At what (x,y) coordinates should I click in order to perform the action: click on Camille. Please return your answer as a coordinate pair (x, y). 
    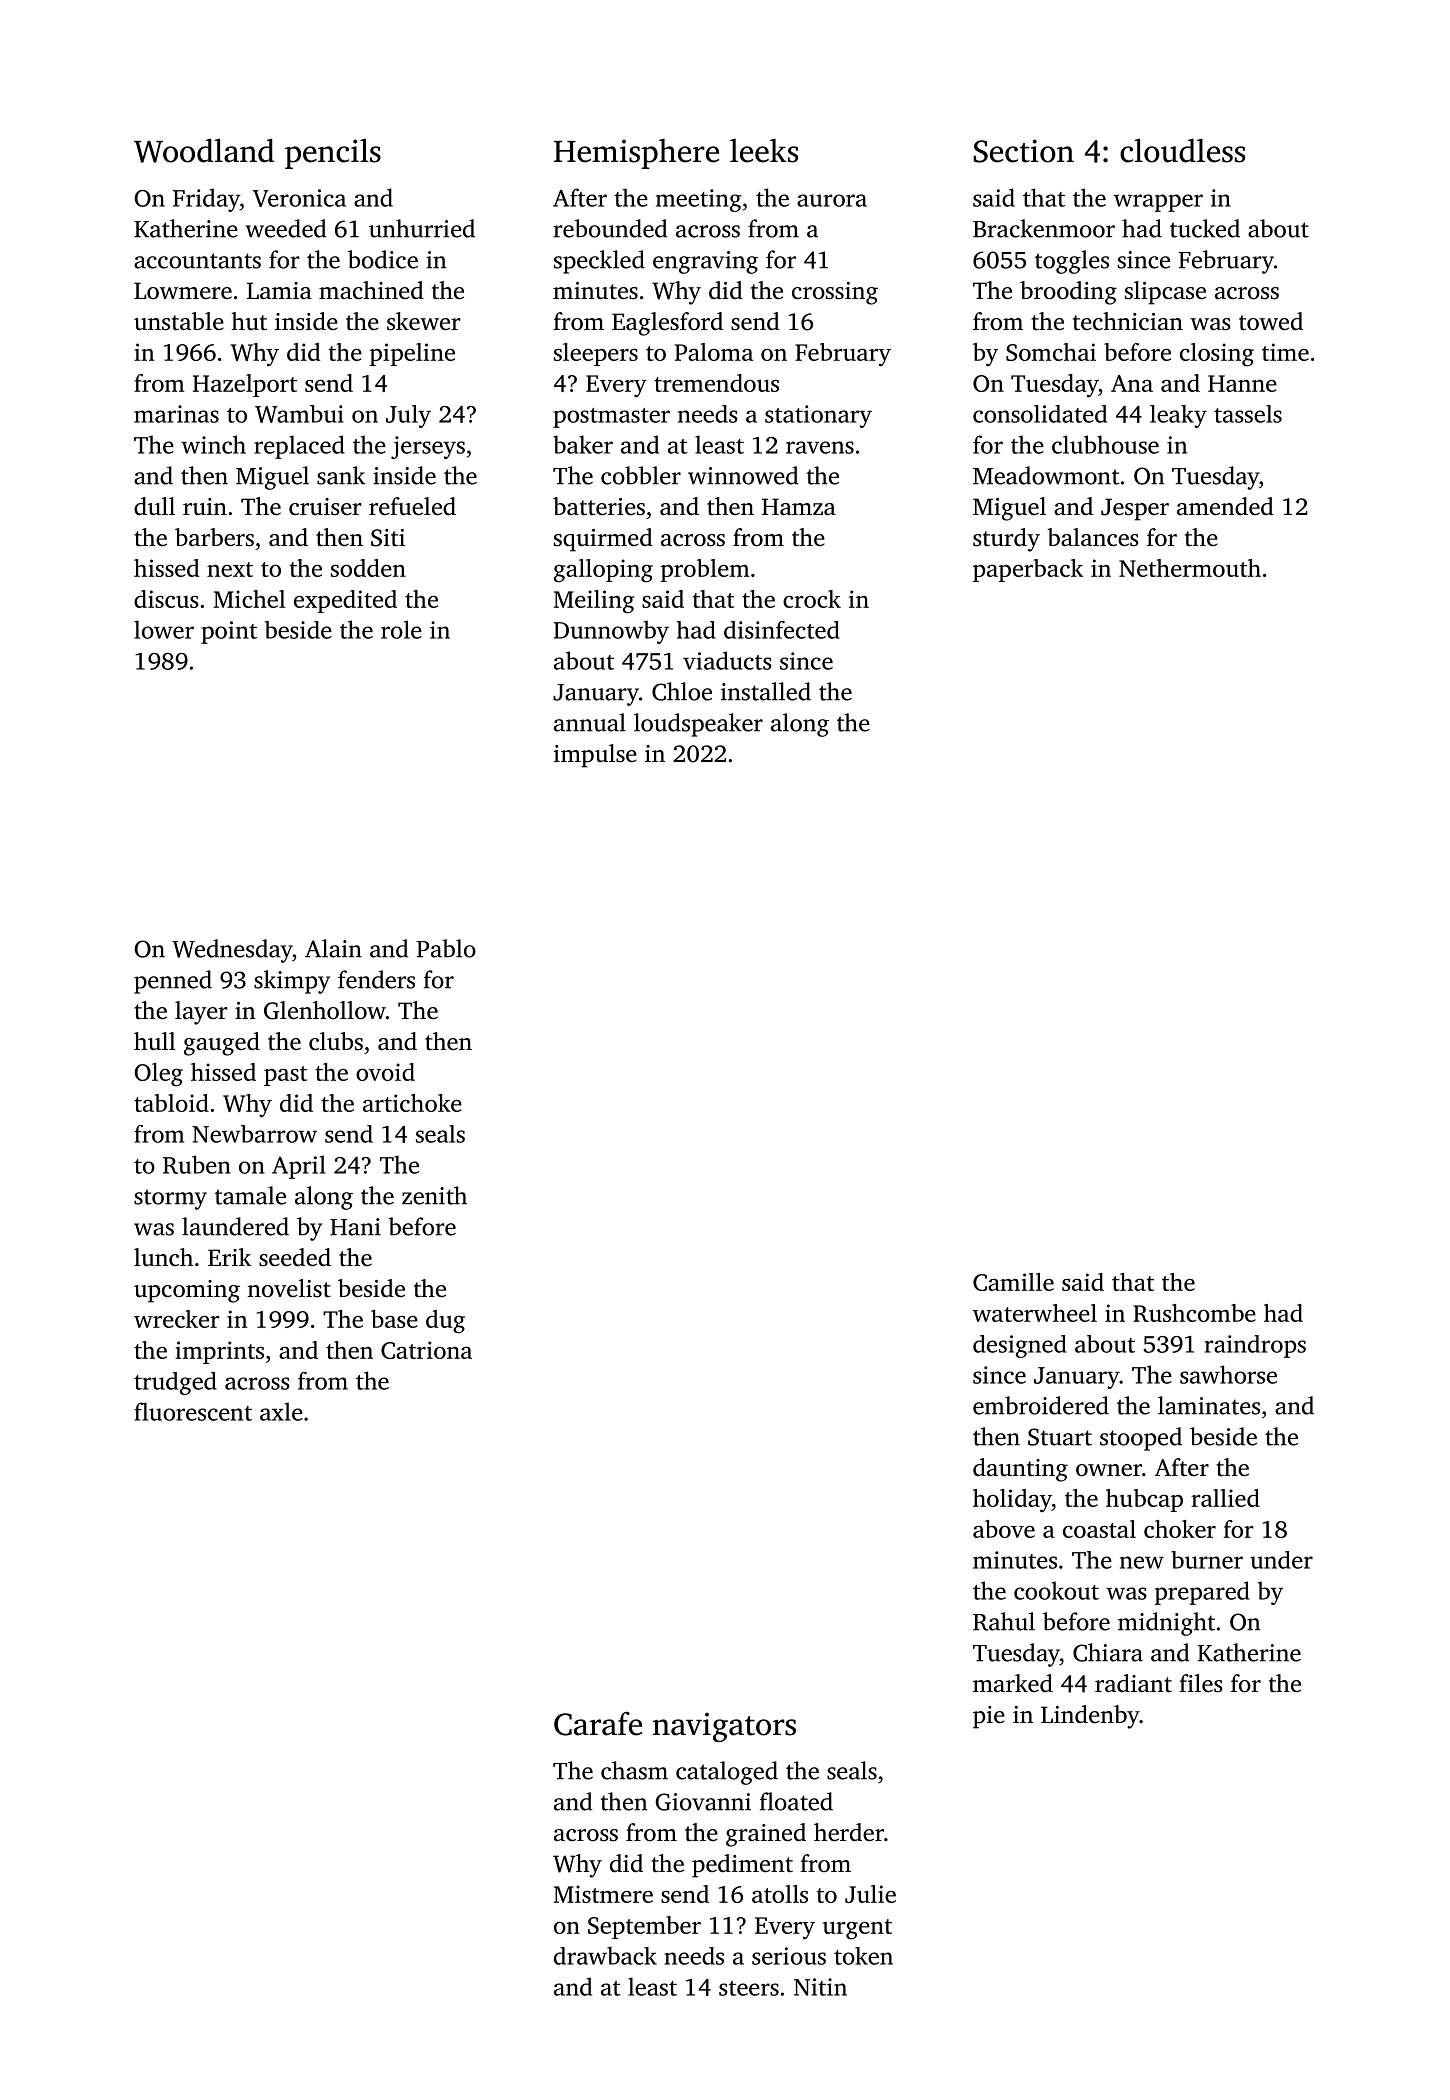
    Looking at the image, I should click on (1013, 1282).
